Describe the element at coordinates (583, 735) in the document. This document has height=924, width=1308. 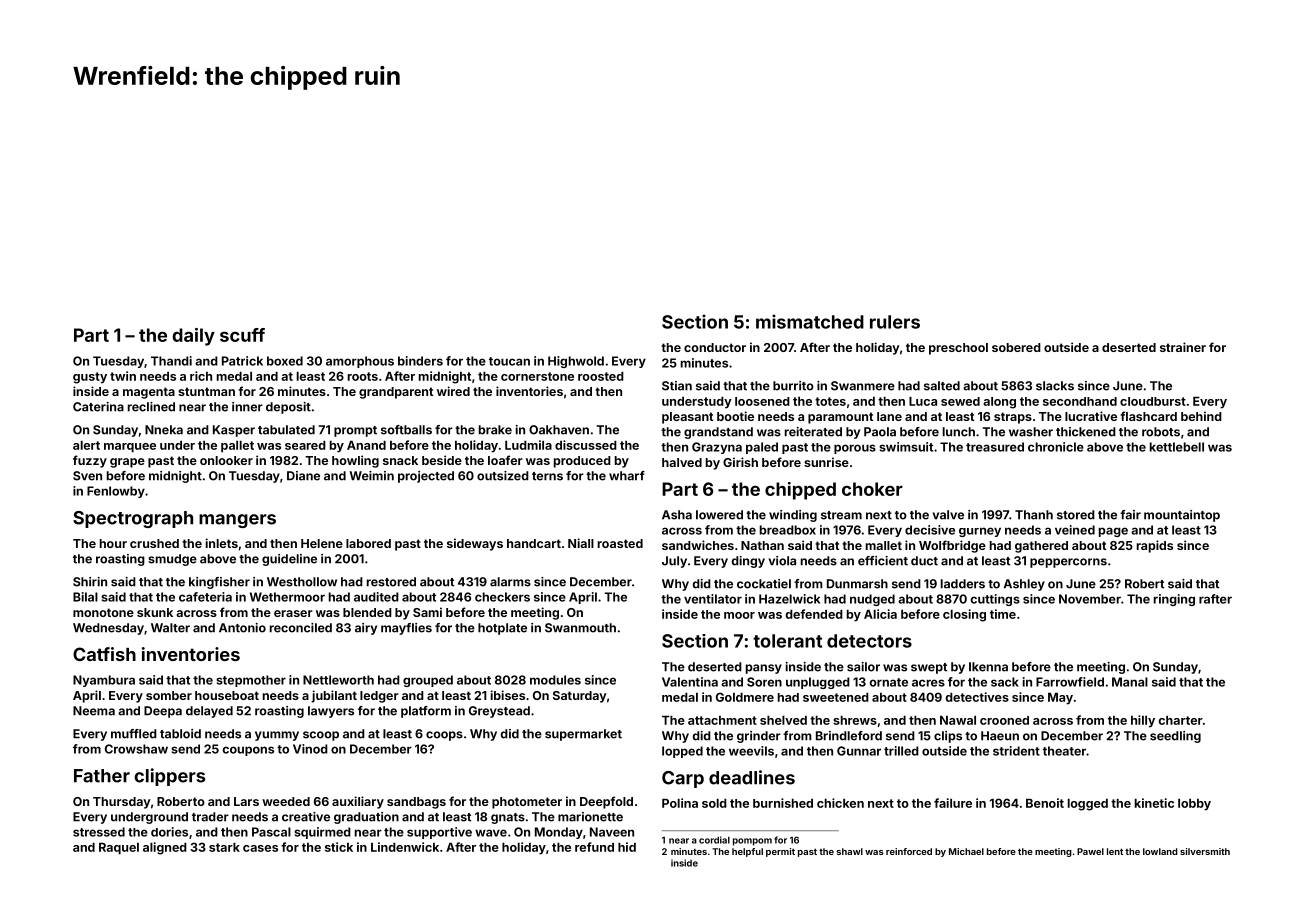
I see `supermarket` at that location.
